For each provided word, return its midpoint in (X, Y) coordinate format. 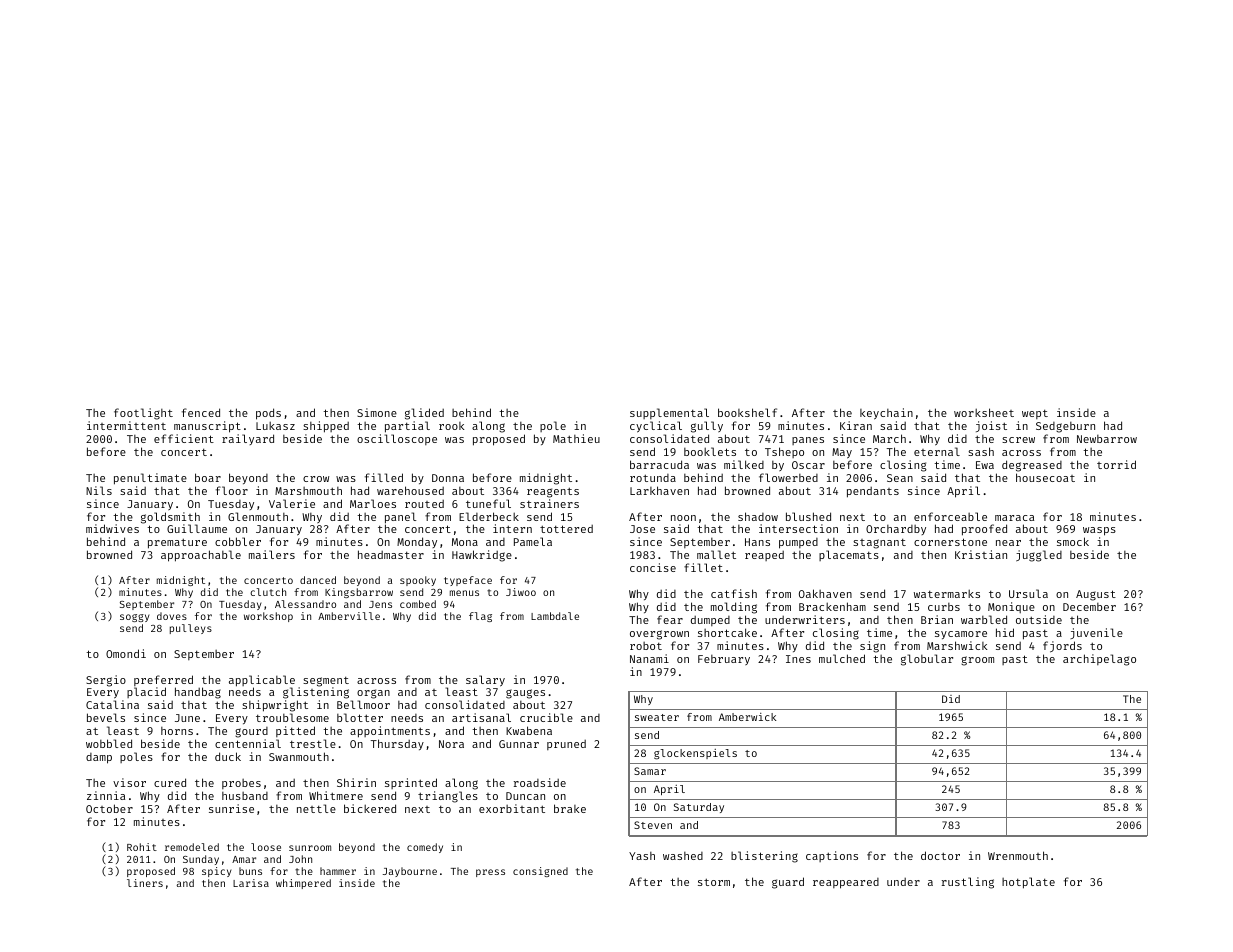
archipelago (1099, 660)
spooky (418, 581)
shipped (326, 427)
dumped (710, 621)
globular (927, 660)
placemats (849, 555)
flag (480, 617)
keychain (886, 414)
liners (145, 883)
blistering (764, 857)
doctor (940, 855)
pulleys (191, 629)
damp (99, 758)
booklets (710, 451)
